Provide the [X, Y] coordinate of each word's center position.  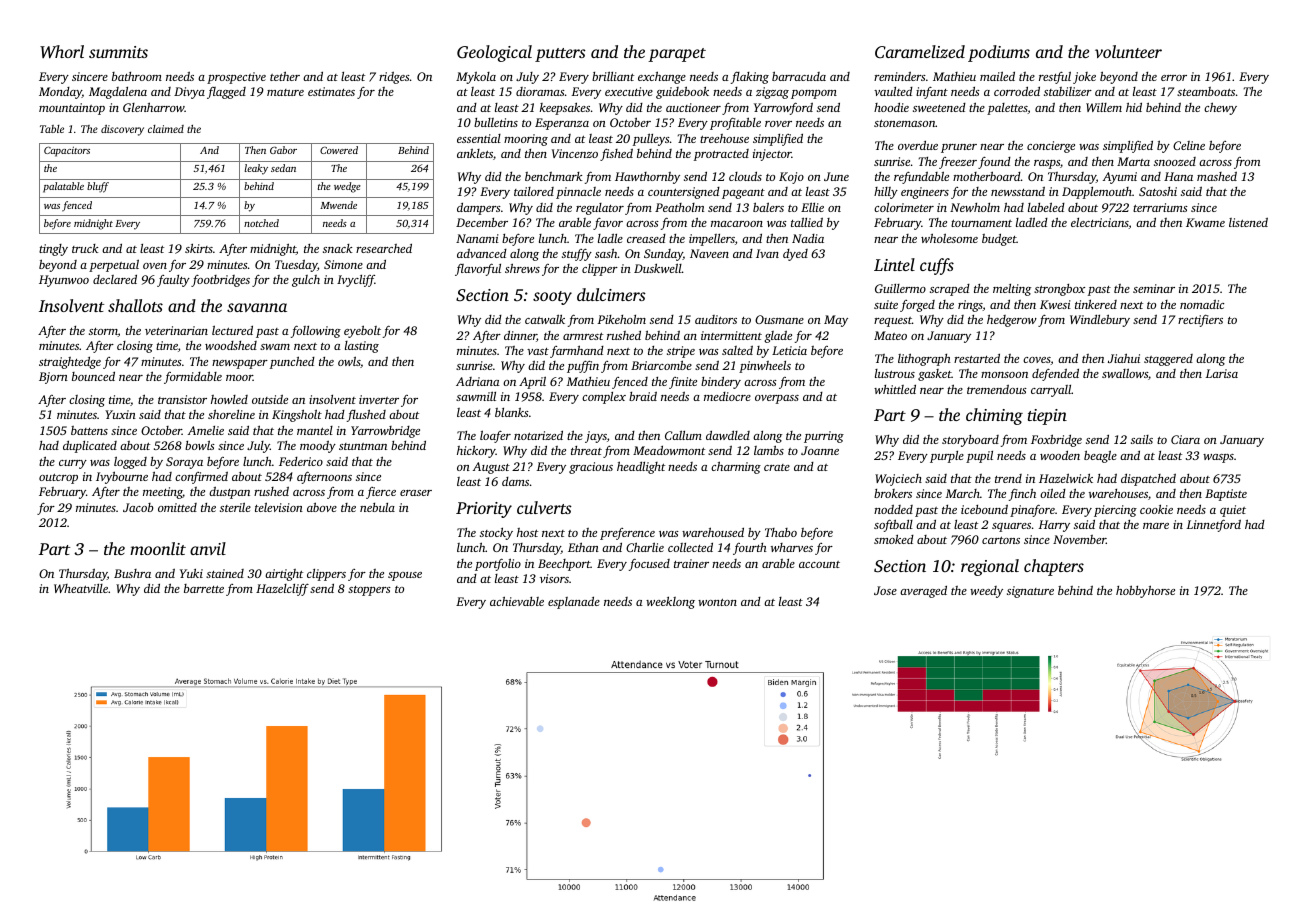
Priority [484, 510]
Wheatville [81, 588]
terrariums [1160, 207]
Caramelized [920, 51]
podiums [999, 53]
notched [261, 223]
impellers [712, 240]
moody [318, 446]
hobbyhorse [1145, 591]
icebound [984, 509]
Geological [494, 53]
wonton [717, 602]
